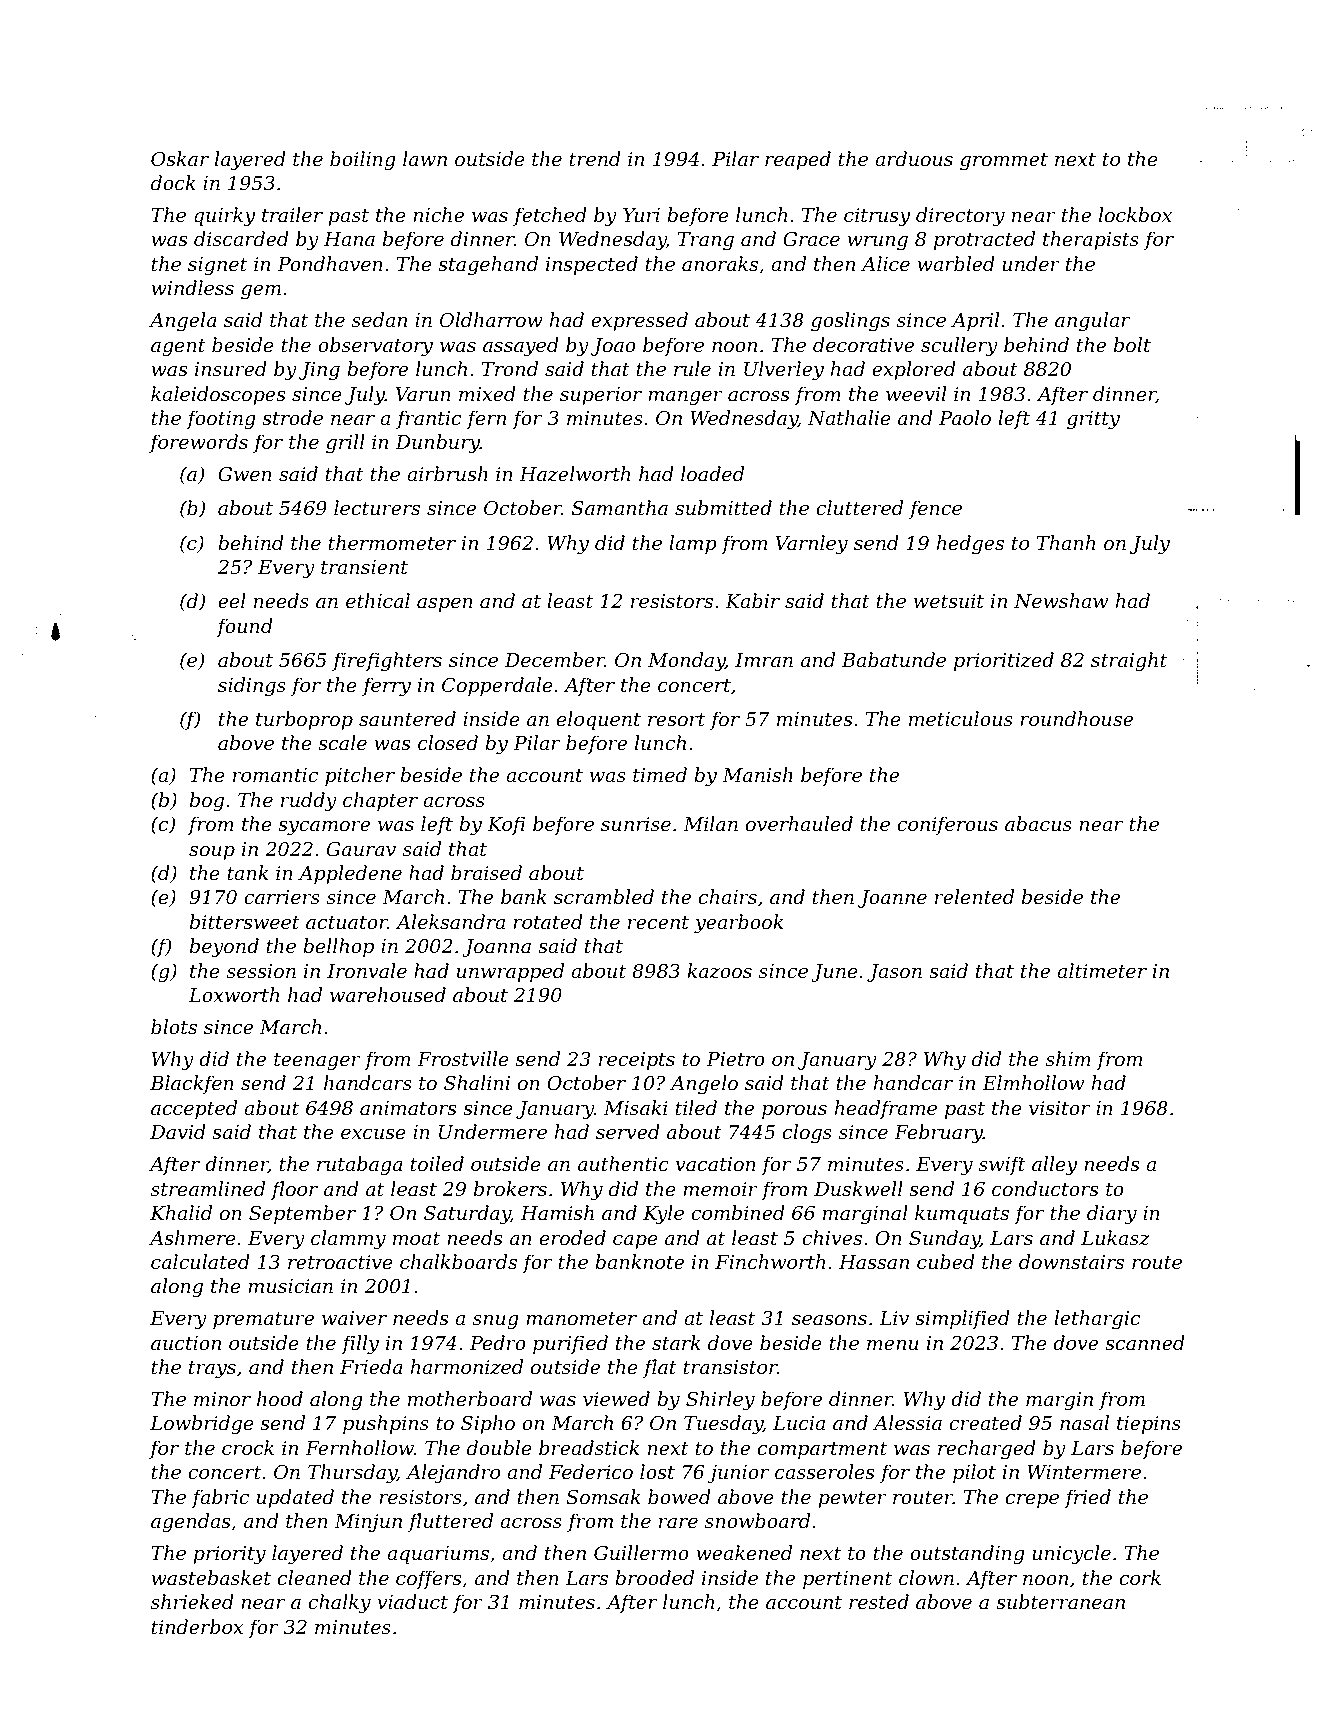 This document has width=1336, height=1730. I want to click on animators, so click(408, 1108).
